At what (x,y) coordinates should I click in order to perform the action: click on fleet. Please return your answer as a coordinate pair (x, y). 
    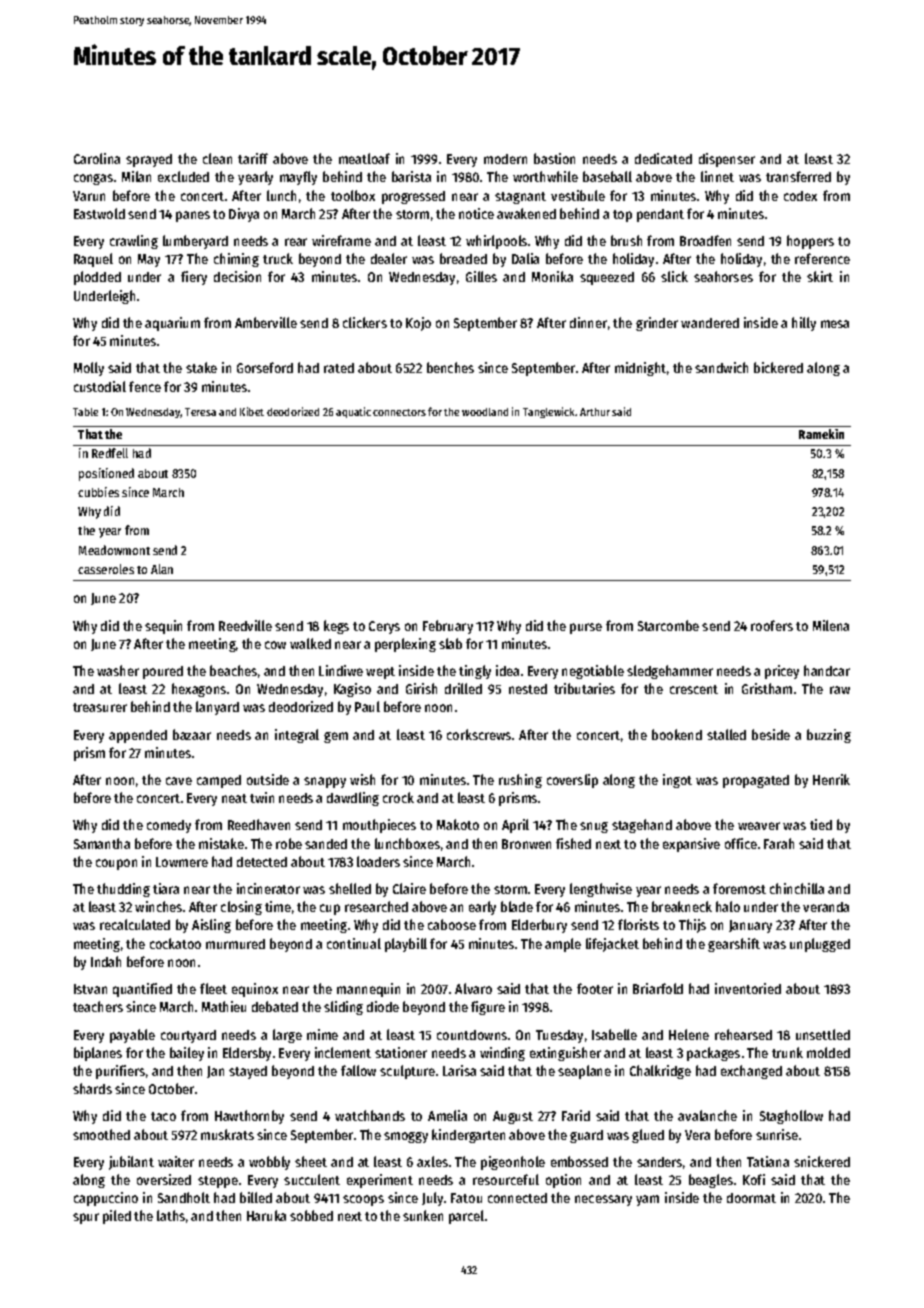
    Looking at the image, I should click on (213, 988).
